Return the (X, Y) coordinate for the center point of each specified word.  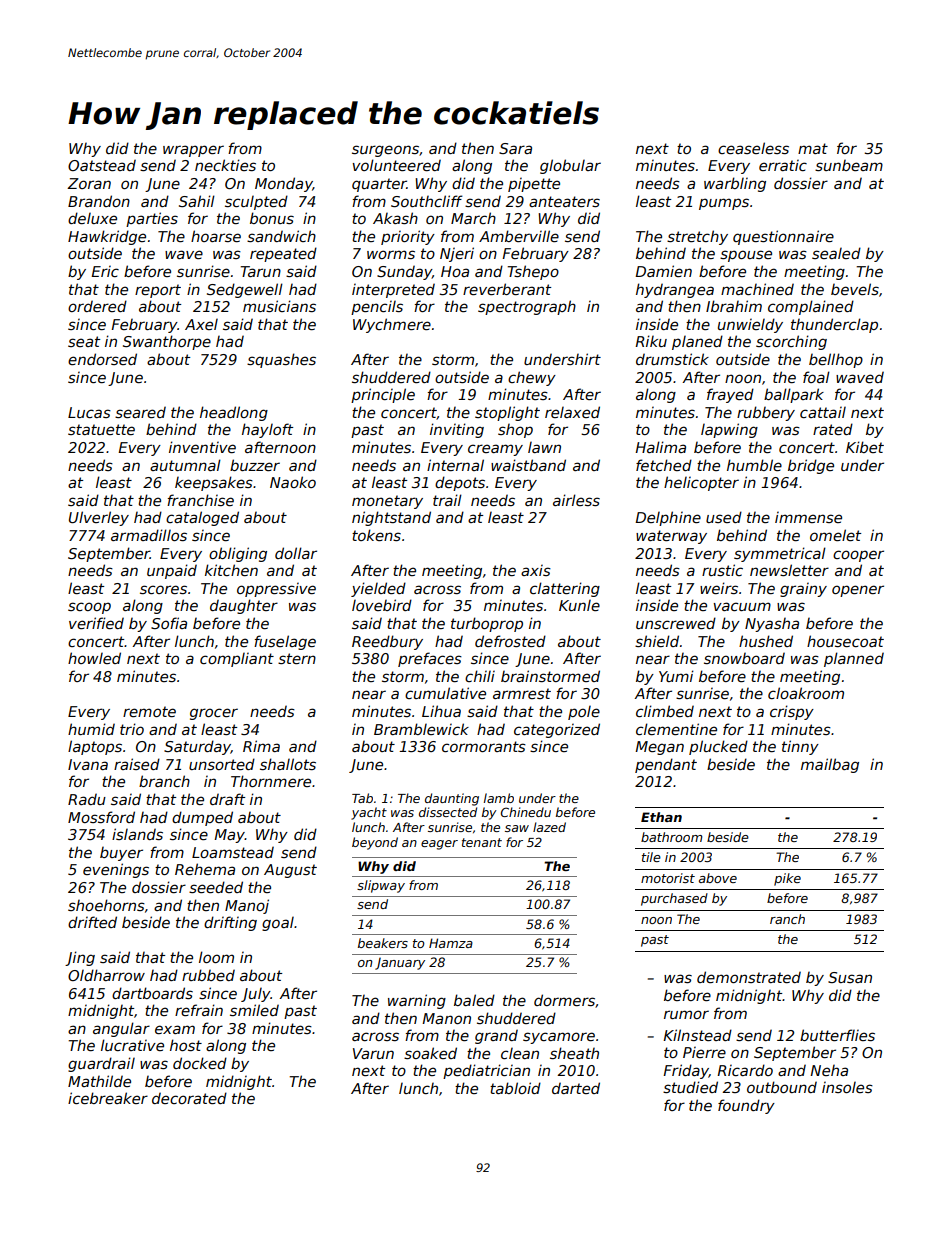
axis (536, 570)
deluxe (92, 218)
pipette (534, 185)
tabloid (515, 1088)
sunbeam (849, 165)
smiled (254, 1010)
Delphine (668, 518)
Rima (261, 746)
